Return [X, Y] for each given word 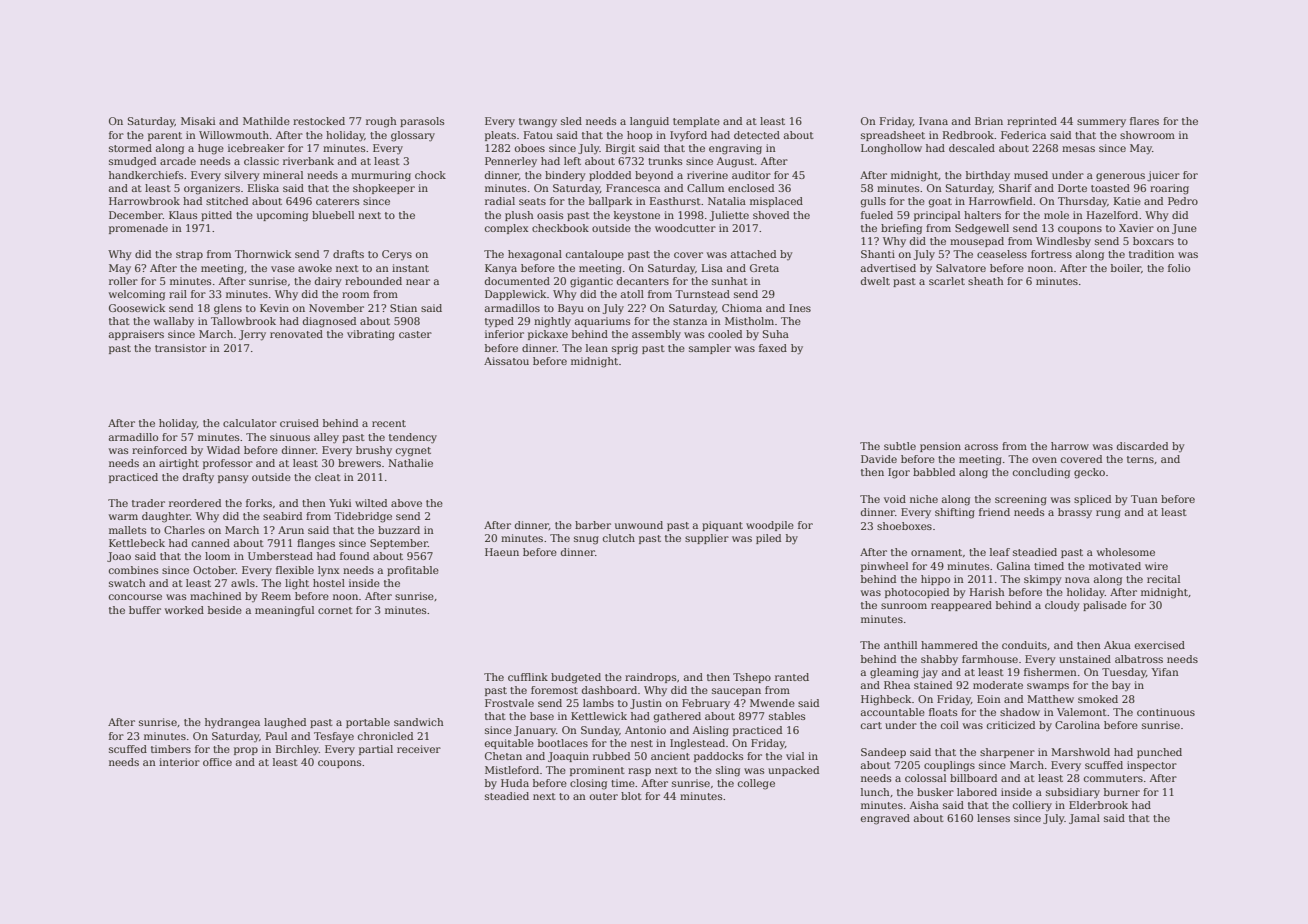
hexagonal [535, 255]
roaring [1169, 189]
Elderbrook [1098, 805]
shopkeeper [384, 189]
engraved [885, 819]
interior [179, 762]
